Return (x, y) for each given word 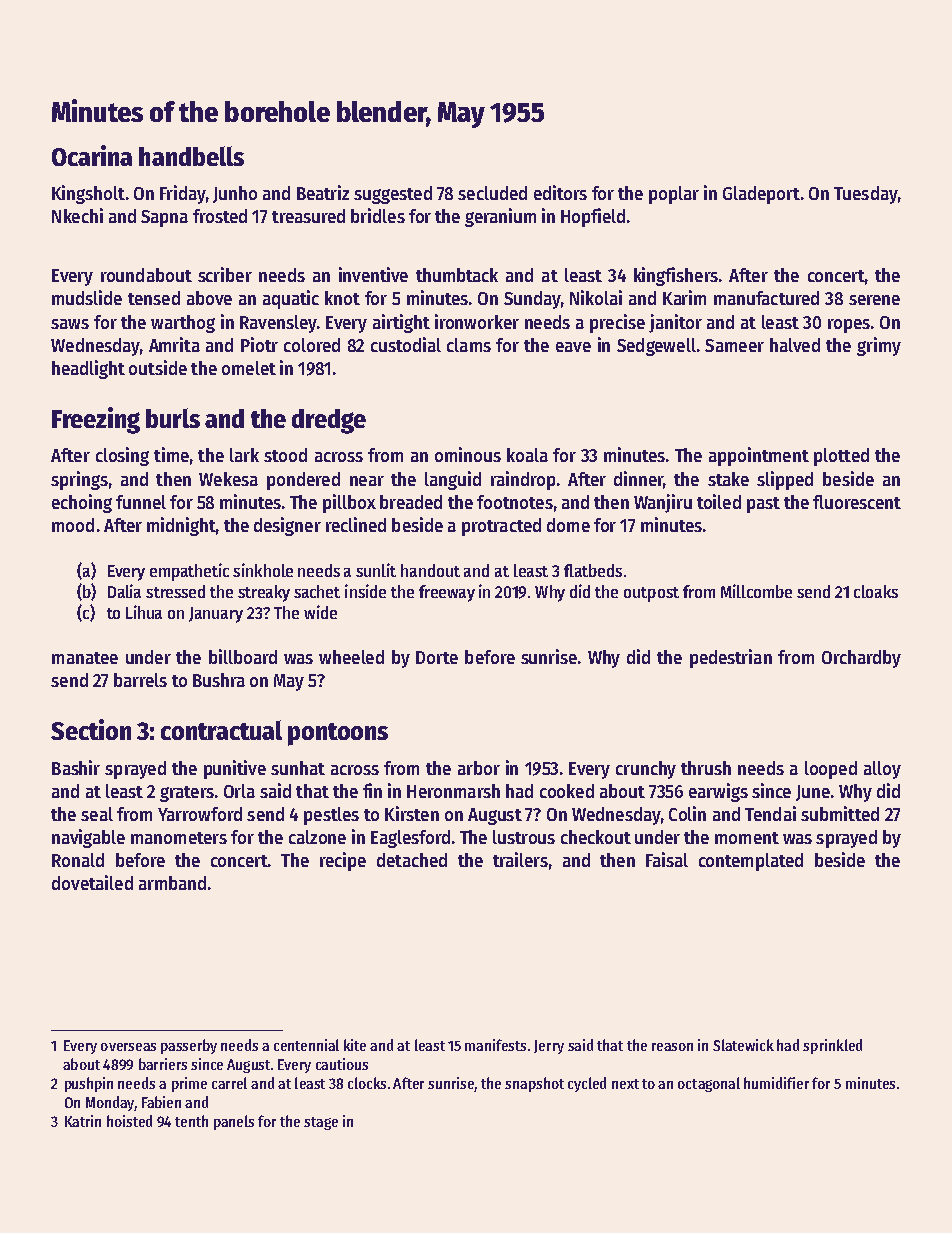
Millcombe (756, 591)
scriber (225, 274)
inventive (373, 274)
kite (355, 1045)
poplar (674, 195)
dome (568, 525)
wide (320, 612)
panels (234, 1122)
